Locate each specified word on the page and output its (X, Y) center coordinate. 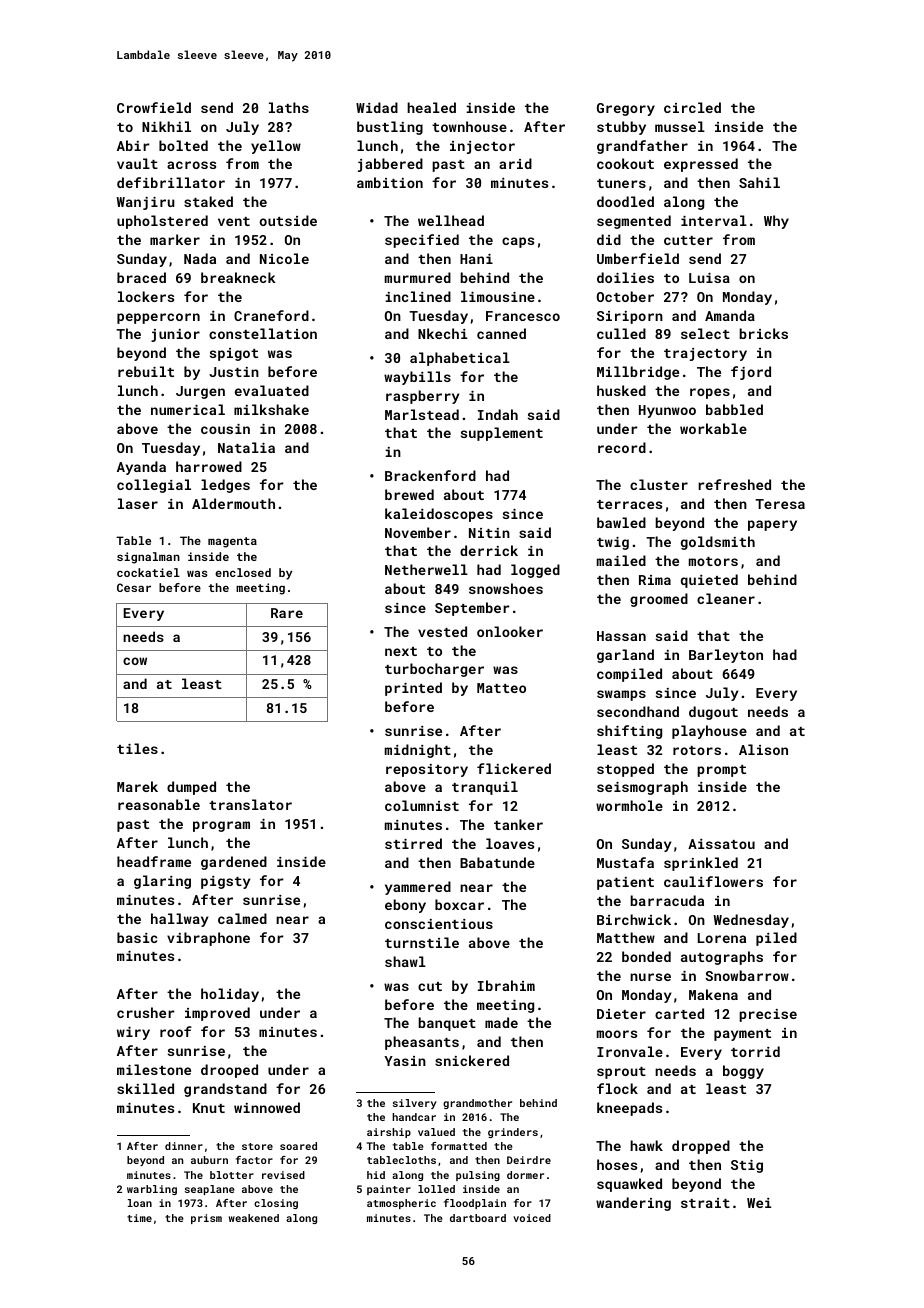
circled (692, 107)
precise (768, 1015)
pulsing (478, 1176)
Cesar (134, 587)
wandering (633, 1204)
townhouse (469, 126)
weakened (254, 1218)
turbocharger (434, 670)
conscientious (439, 924)
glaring (162, 882)
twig (613, 543)
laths (289, 107)
